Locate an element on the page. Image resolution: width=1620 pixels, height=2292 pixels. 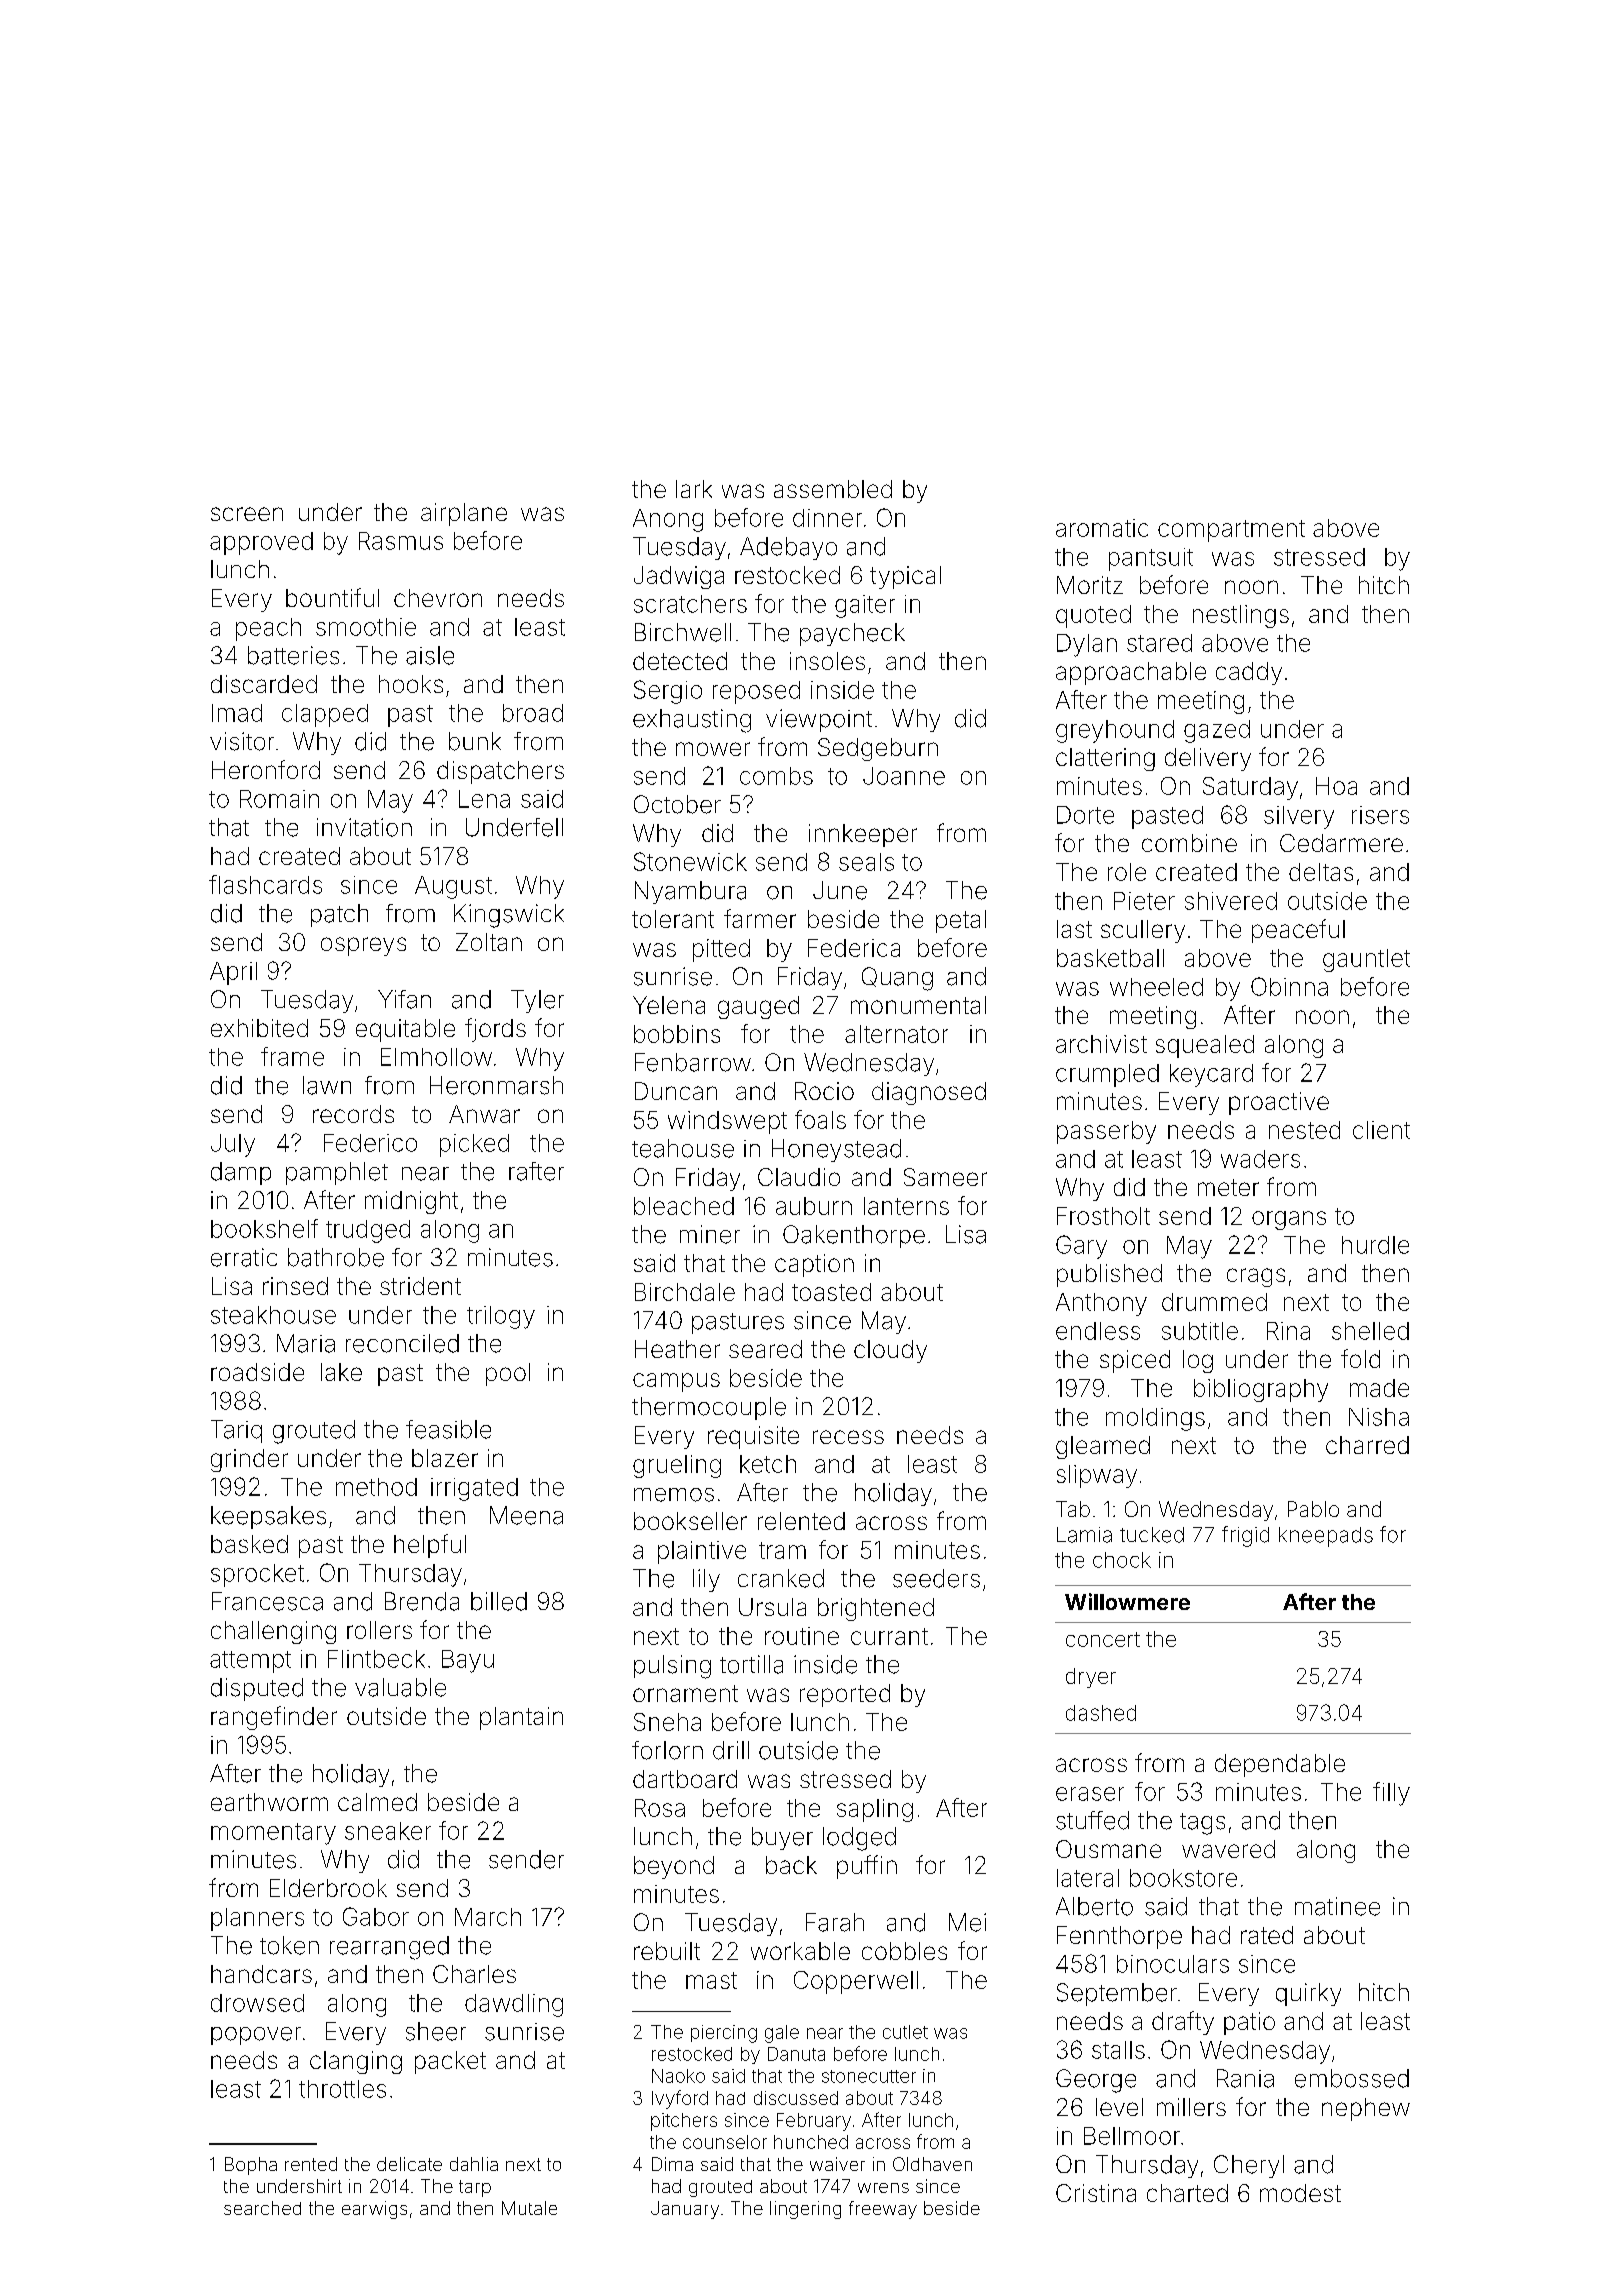
fold is located at coordinates (1360, 1358).
